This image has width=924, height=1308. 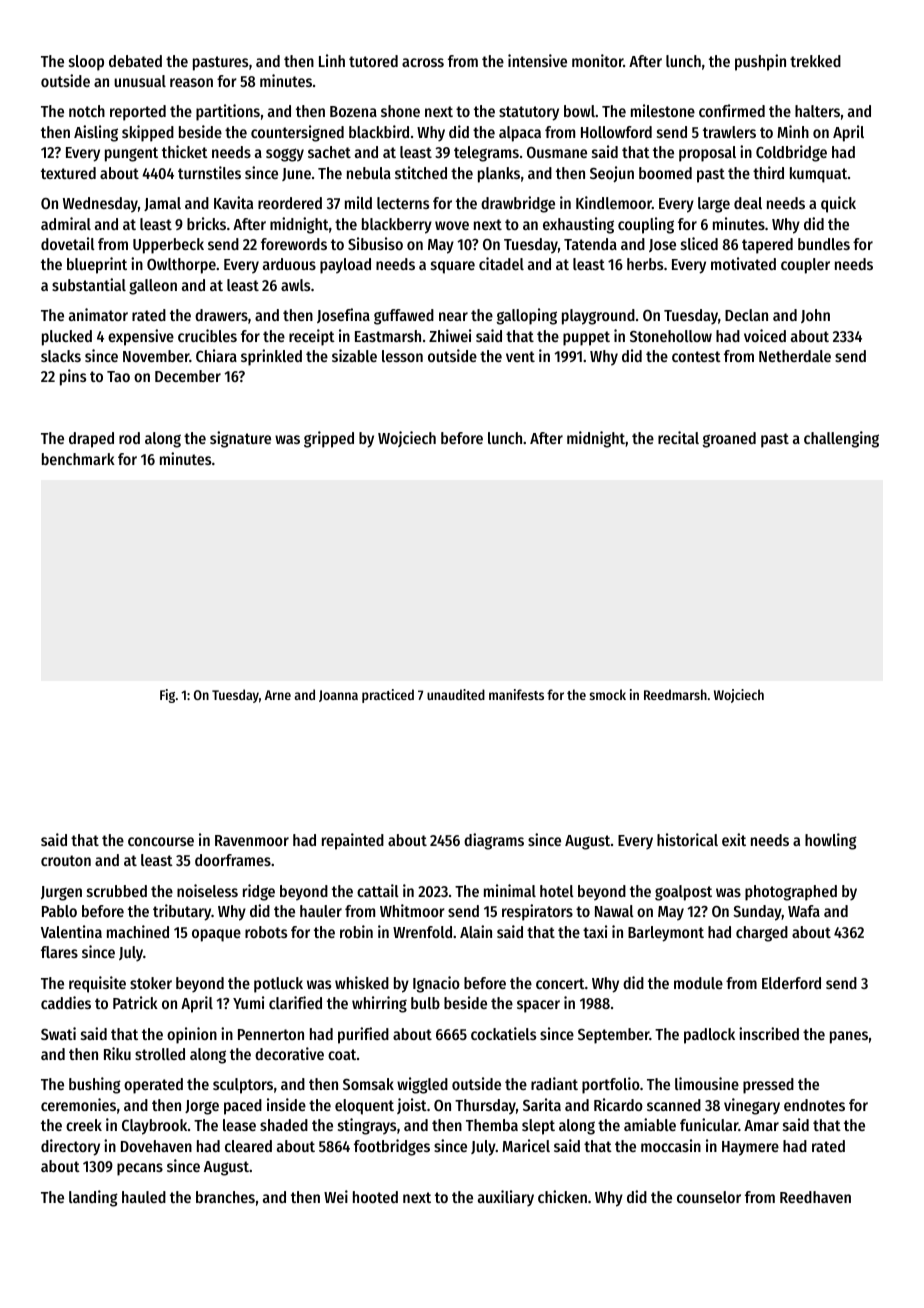 What do you see at coordinates (516, 694) in the image?
I see `manifests` at bounding box center [516, 694].
